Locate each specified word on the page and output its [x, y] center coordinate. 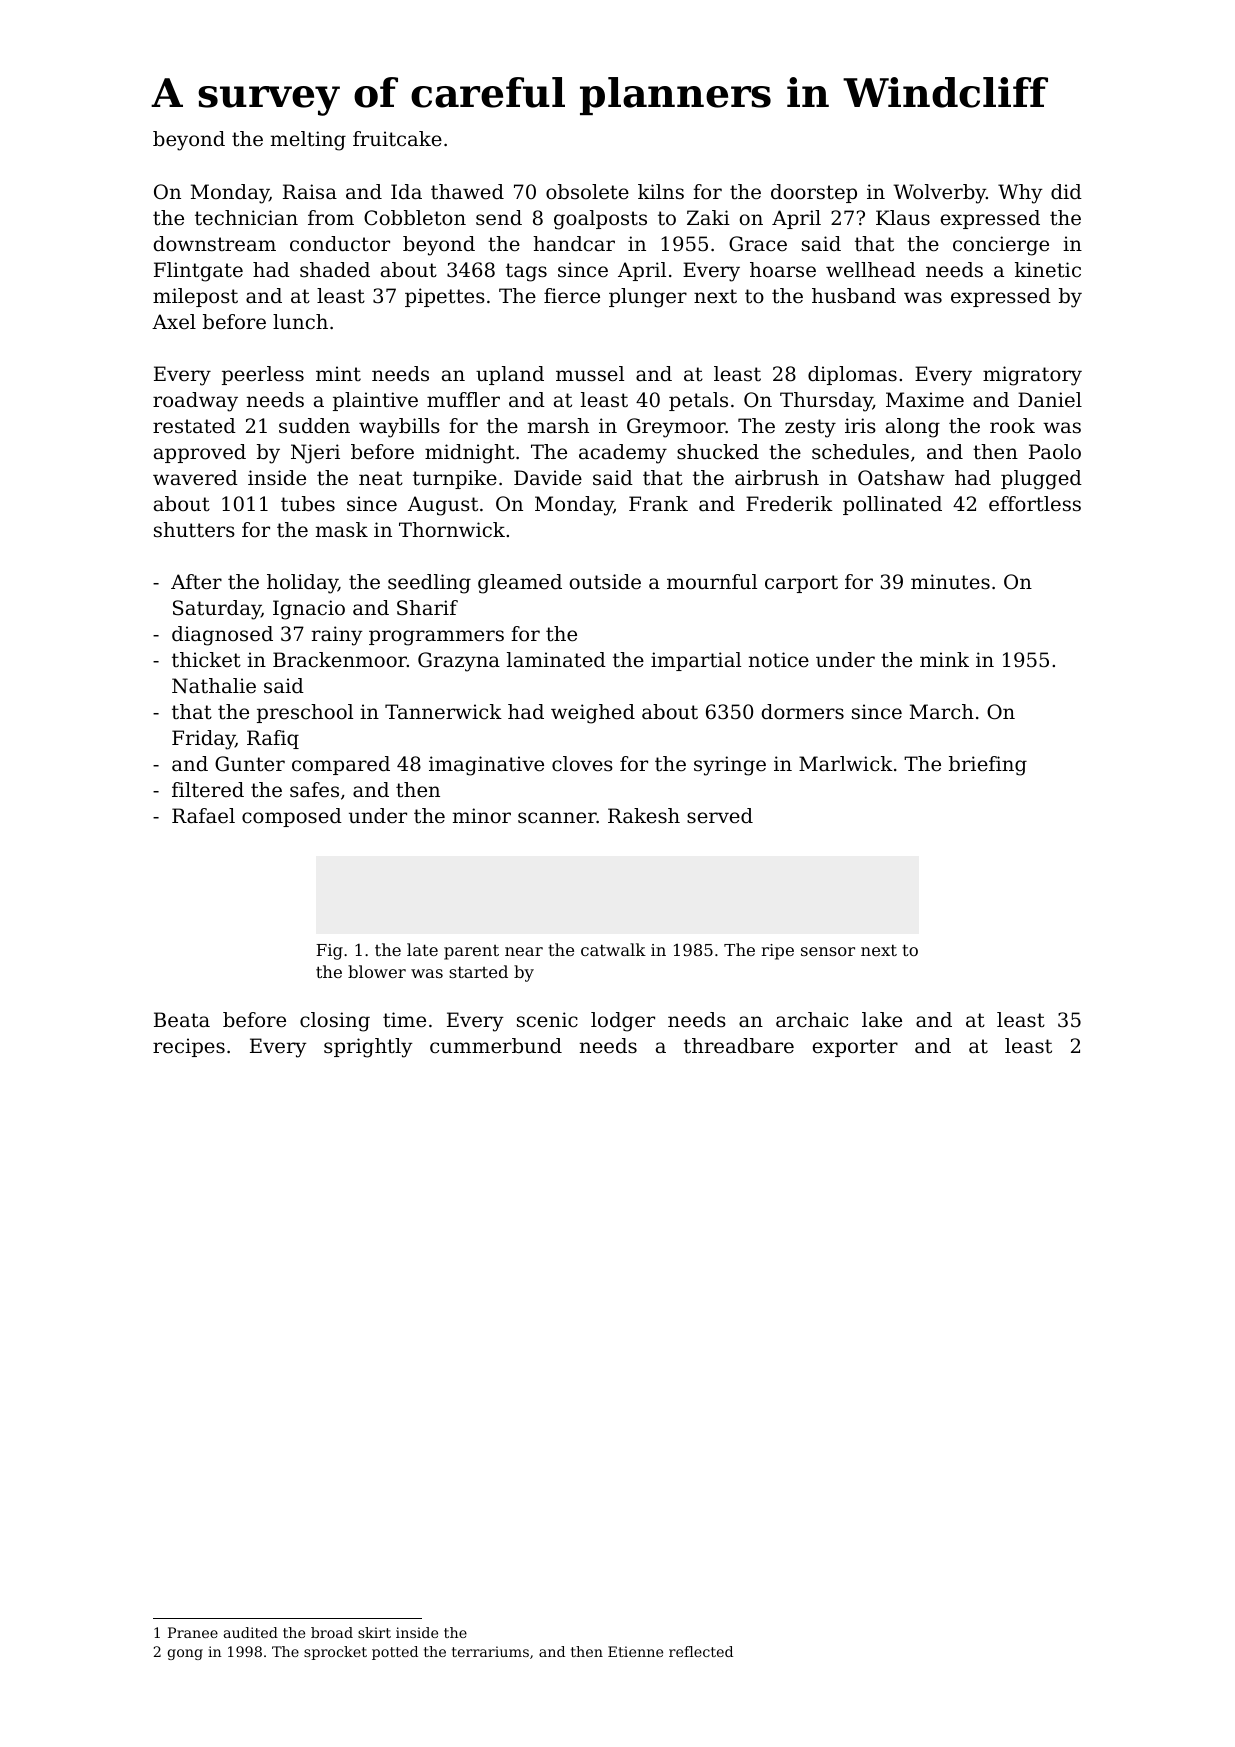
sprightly [368, 1048]
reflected [701, 1651]
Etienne [635, 1651]
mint [338, 373]
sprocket [335, 1653]
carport [801, 584]
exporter [855, 1048]
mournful [712, 581]
